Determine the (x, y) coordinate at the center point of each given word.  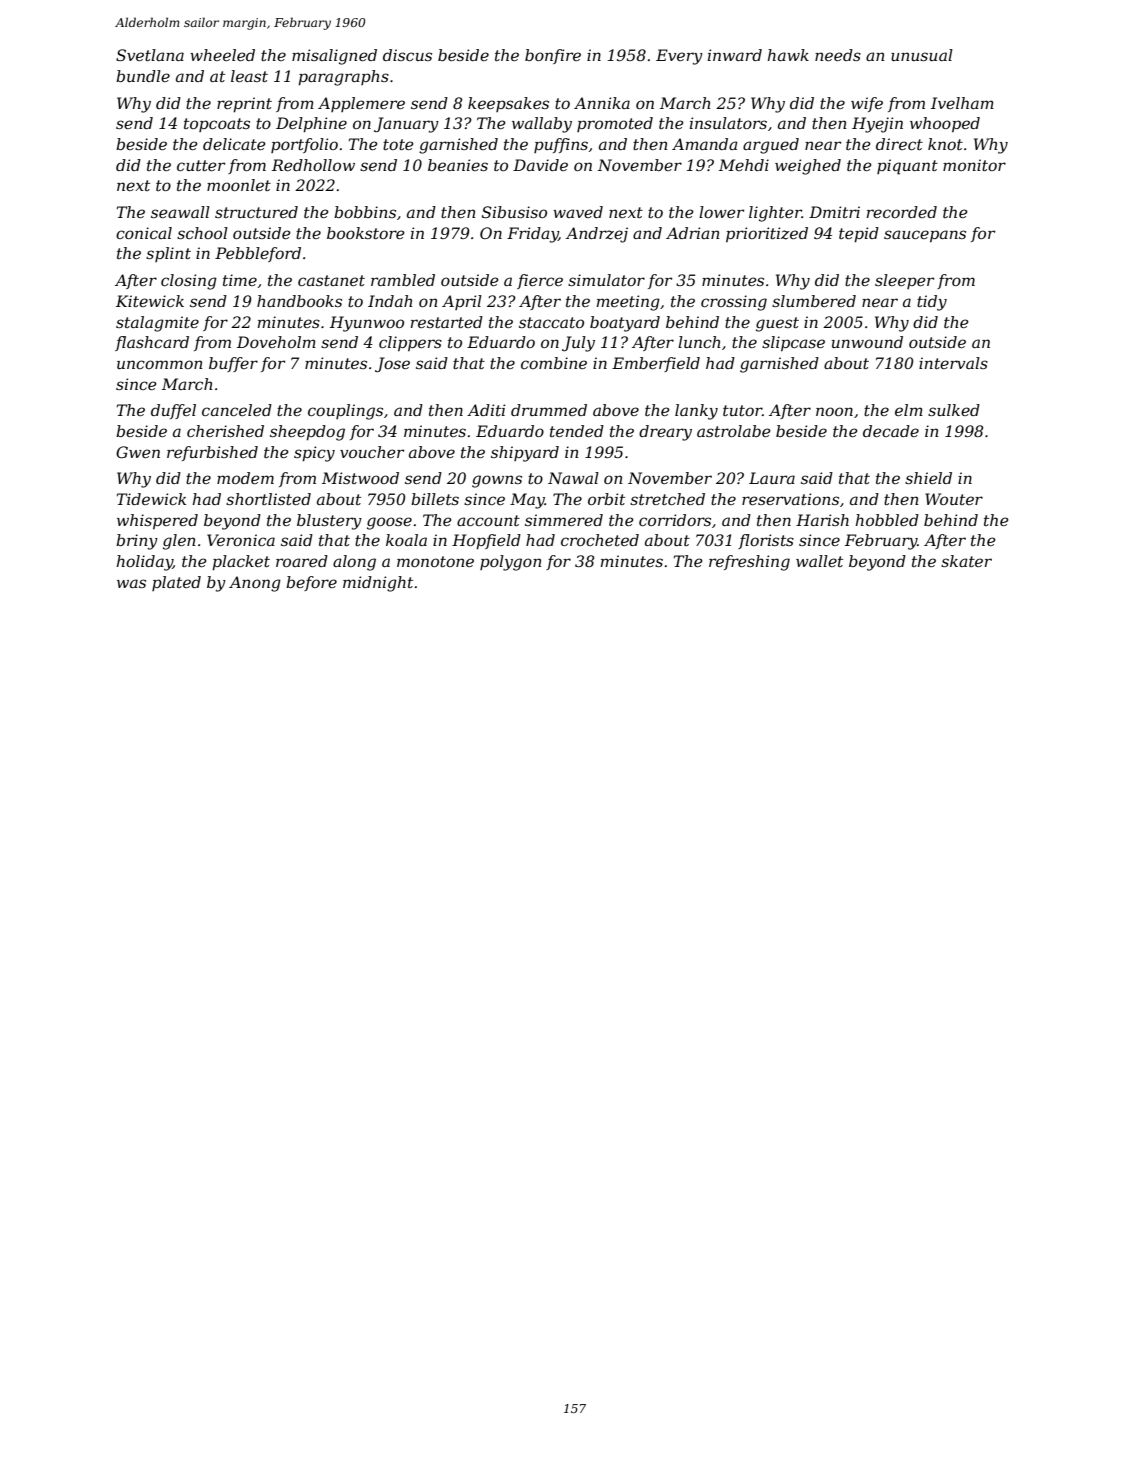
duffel (173, 411)
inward (735, 55)
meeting (628, 303)
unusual (922, 55)
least (249, 76)
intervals (953, 363)
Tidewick (151, 499)
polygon (511, 563)
